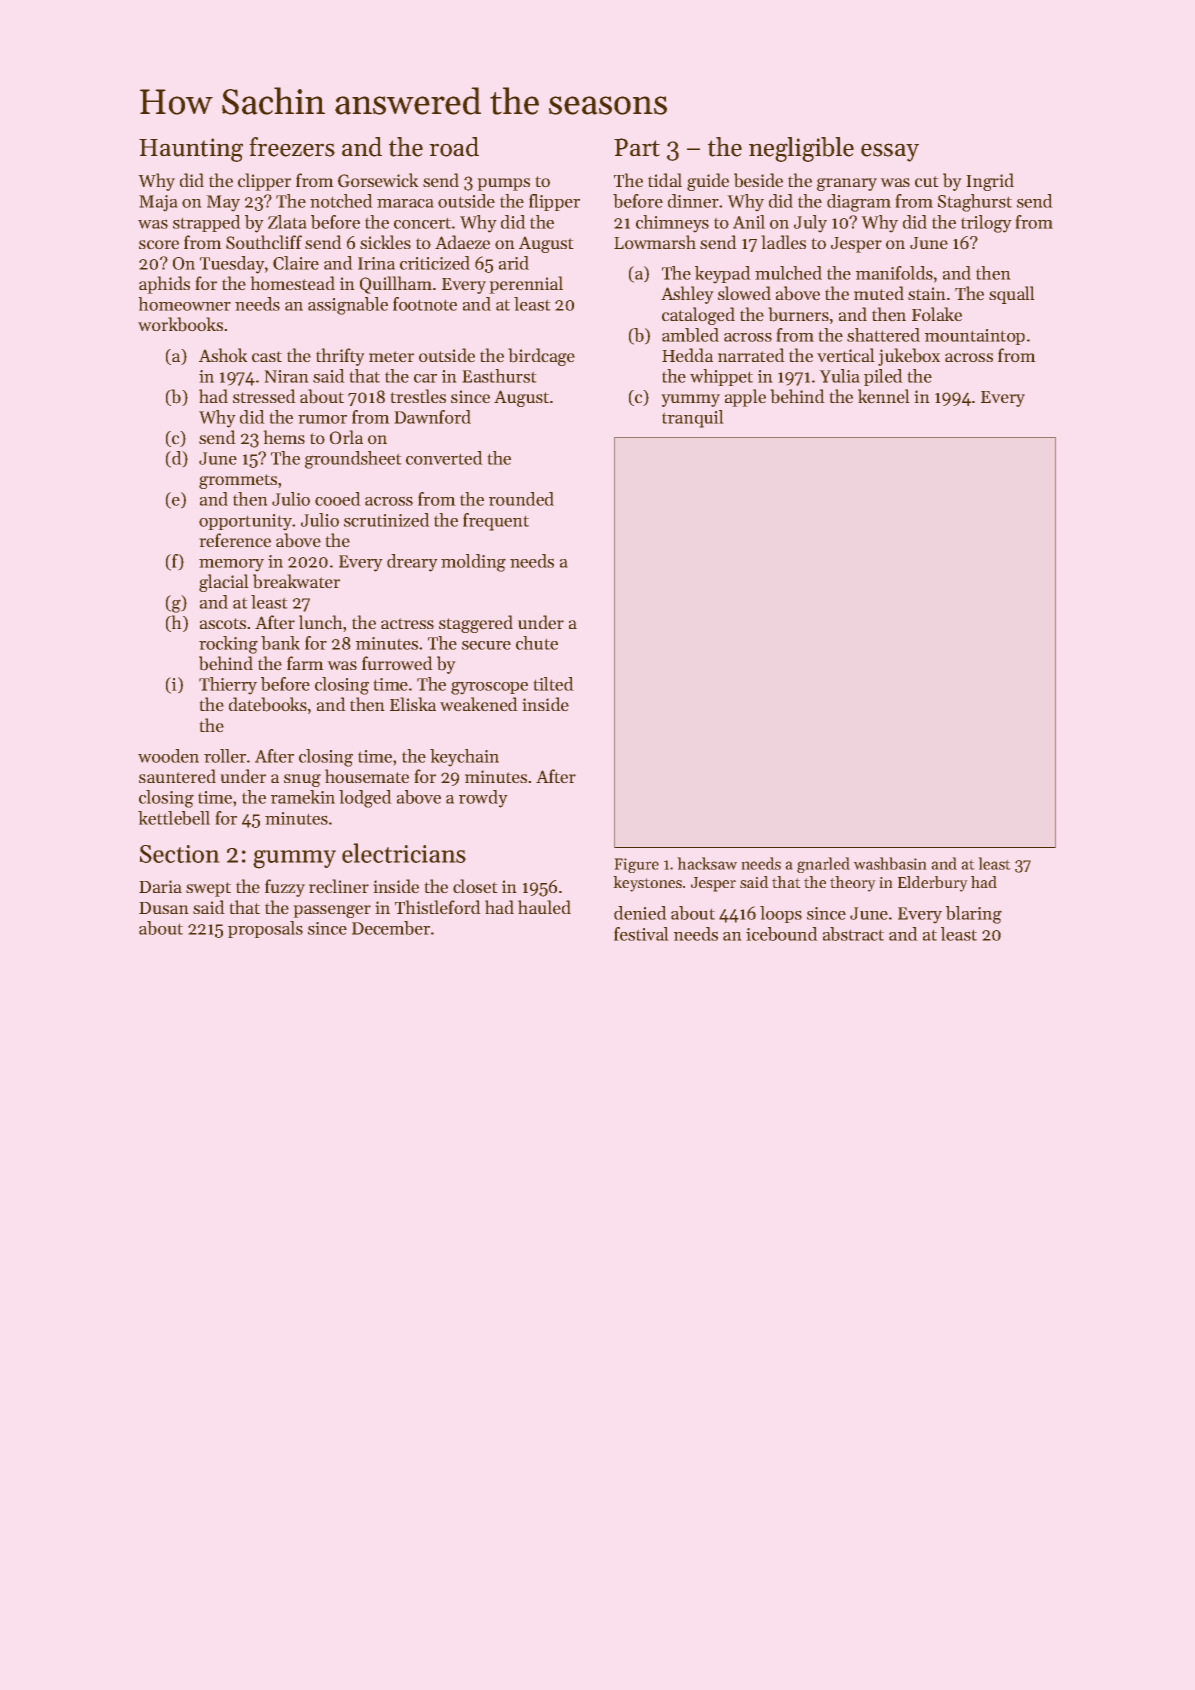  I want to click on hacksaw, so click(707, 863).
